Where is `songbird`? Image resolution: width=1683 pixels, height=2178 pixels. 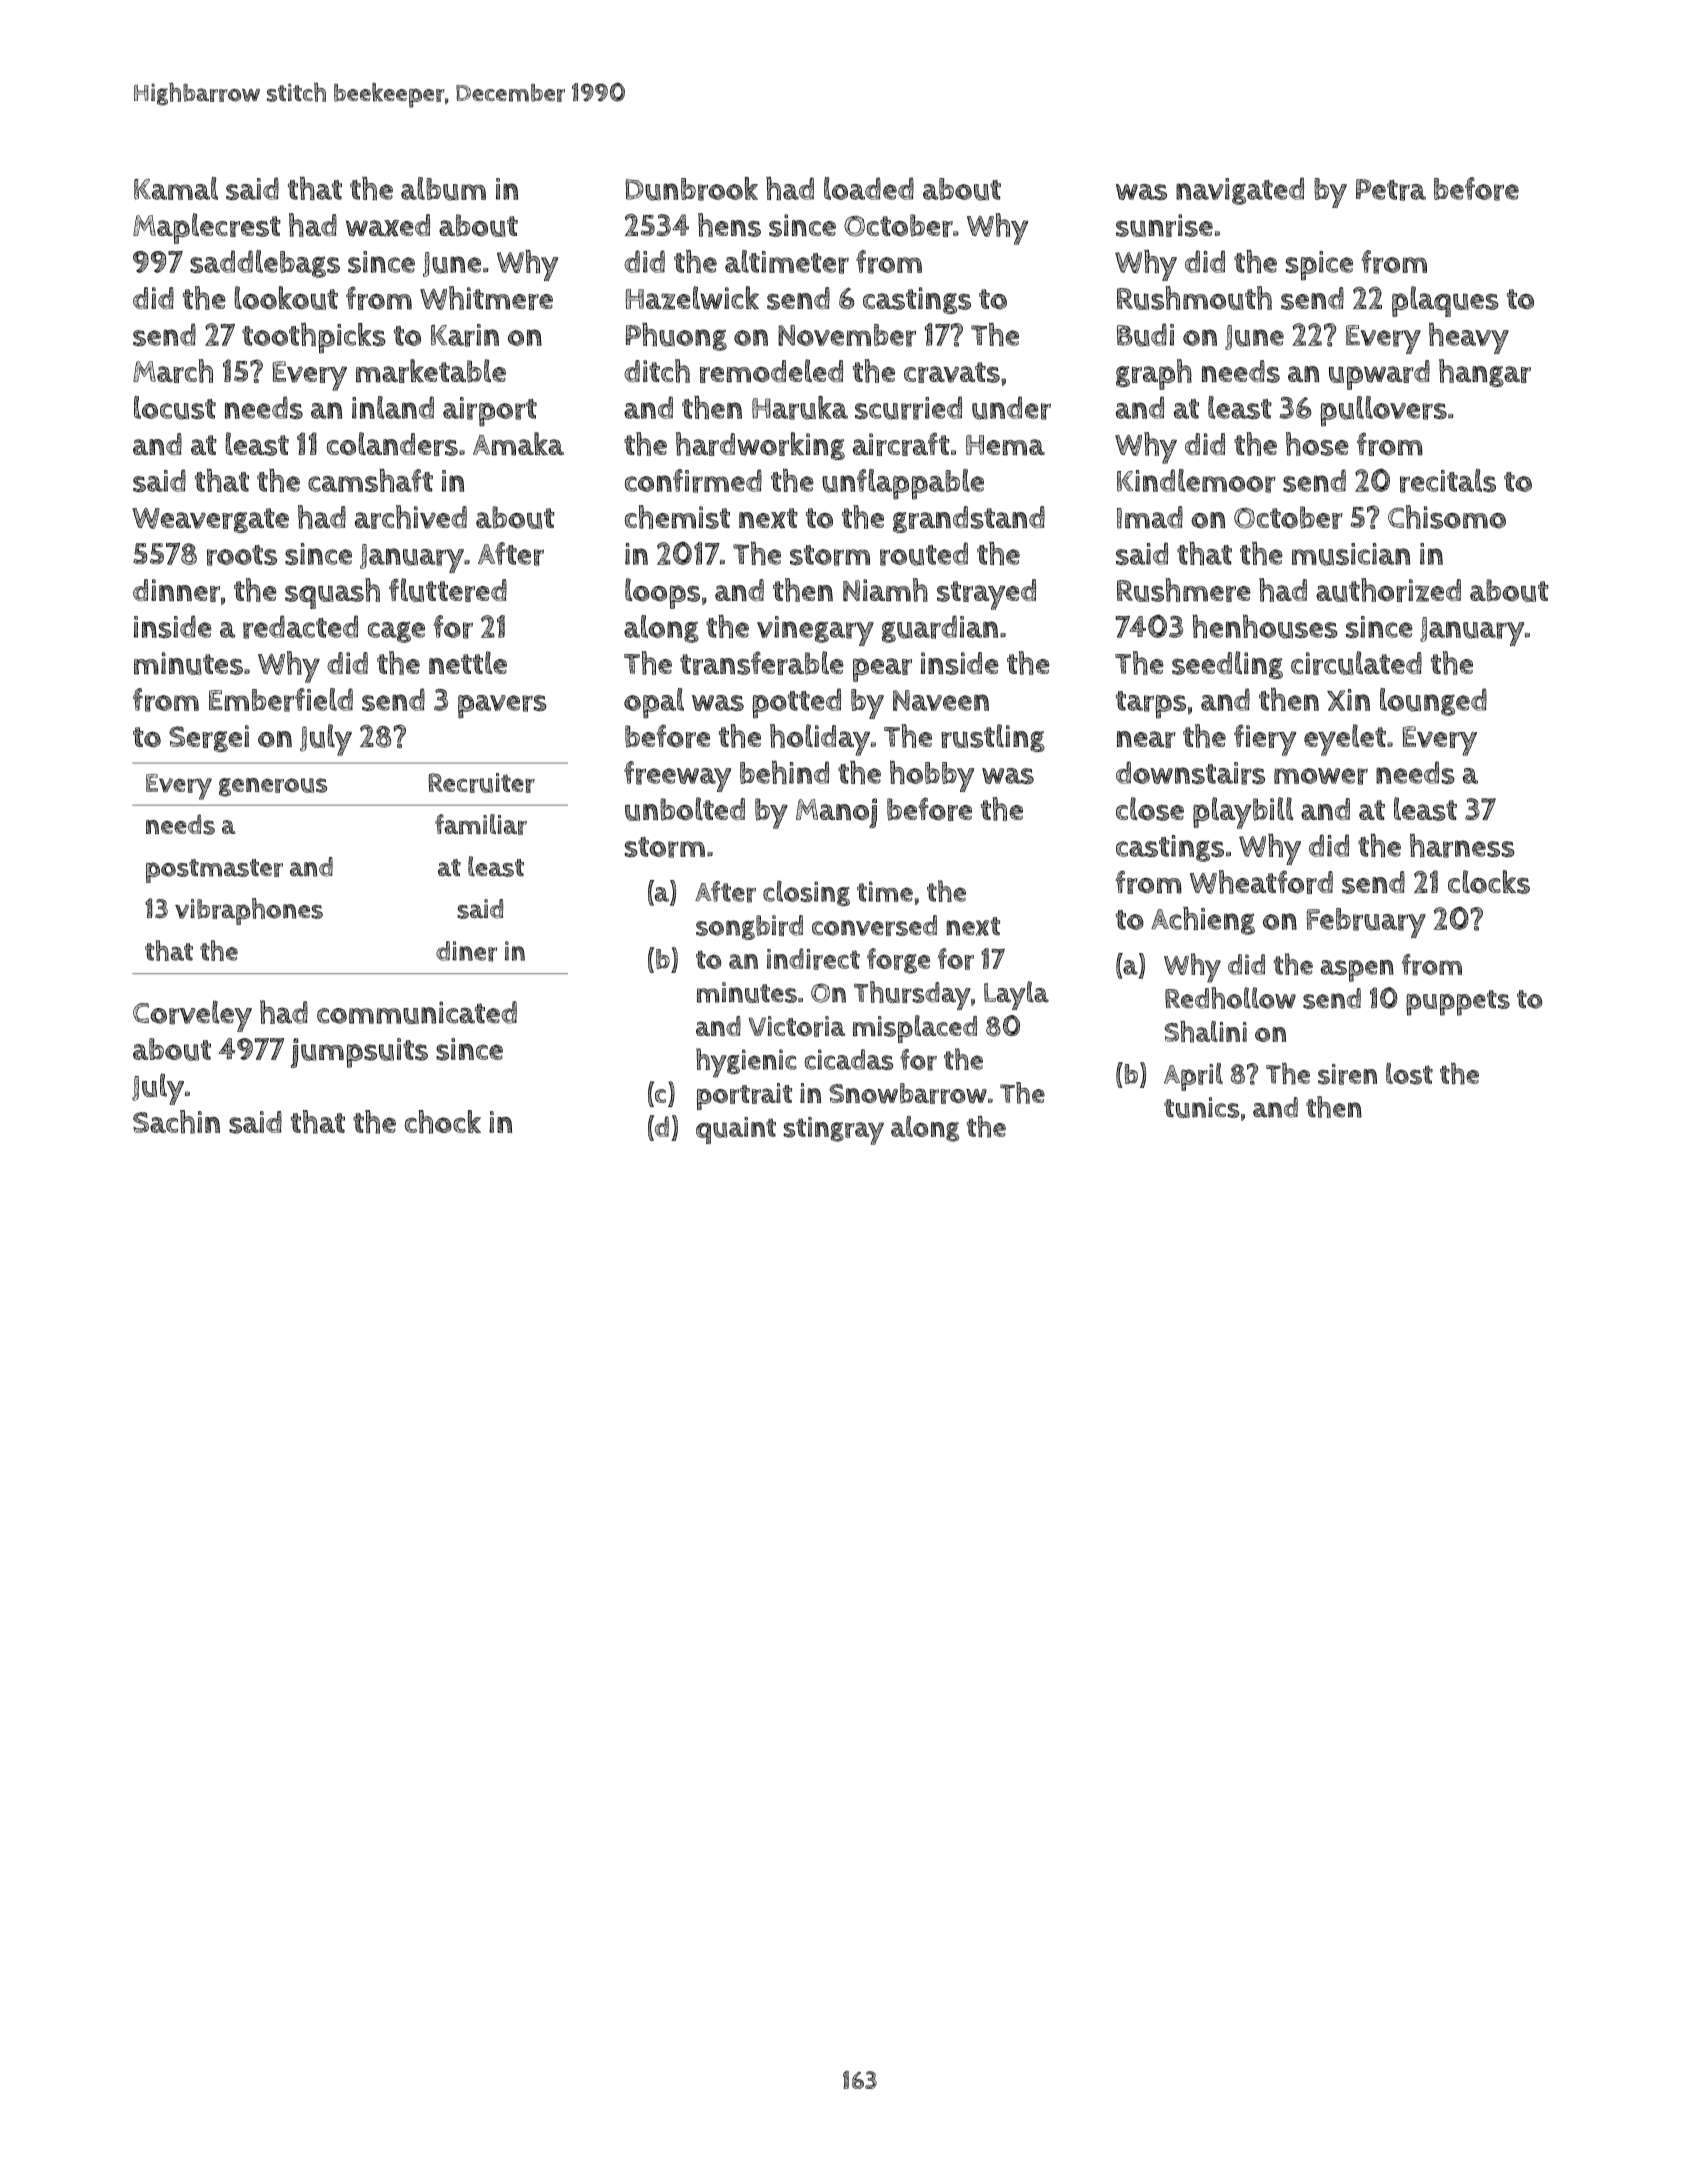
songbird is located at coordinates (749, 927).
